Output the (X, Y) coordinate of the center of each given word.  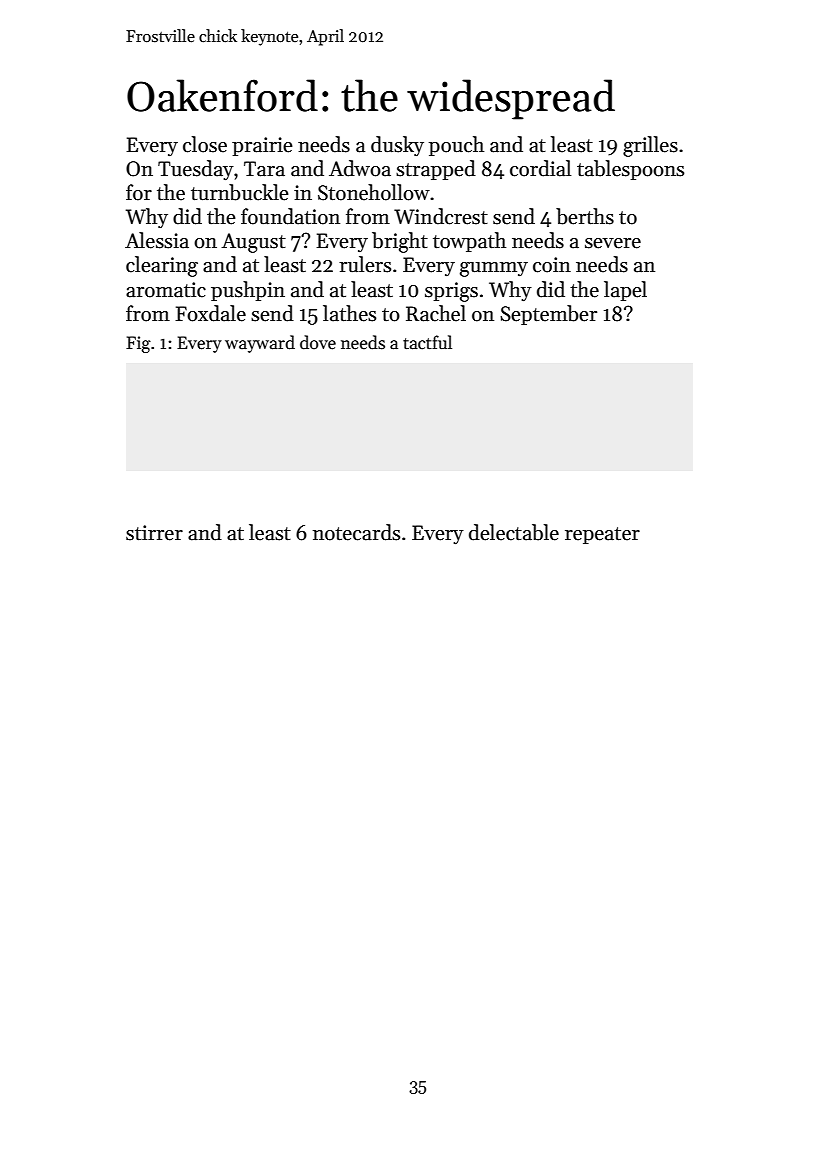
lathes (349, 313)
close (205, 144)
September (548, 315)
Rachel (436, 313)
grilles (650, 146)
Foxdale (210, 313)
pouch (456, 146)
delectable (514, 532)
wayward (260, 344)
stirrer (154, 533)
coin (552, 265)
